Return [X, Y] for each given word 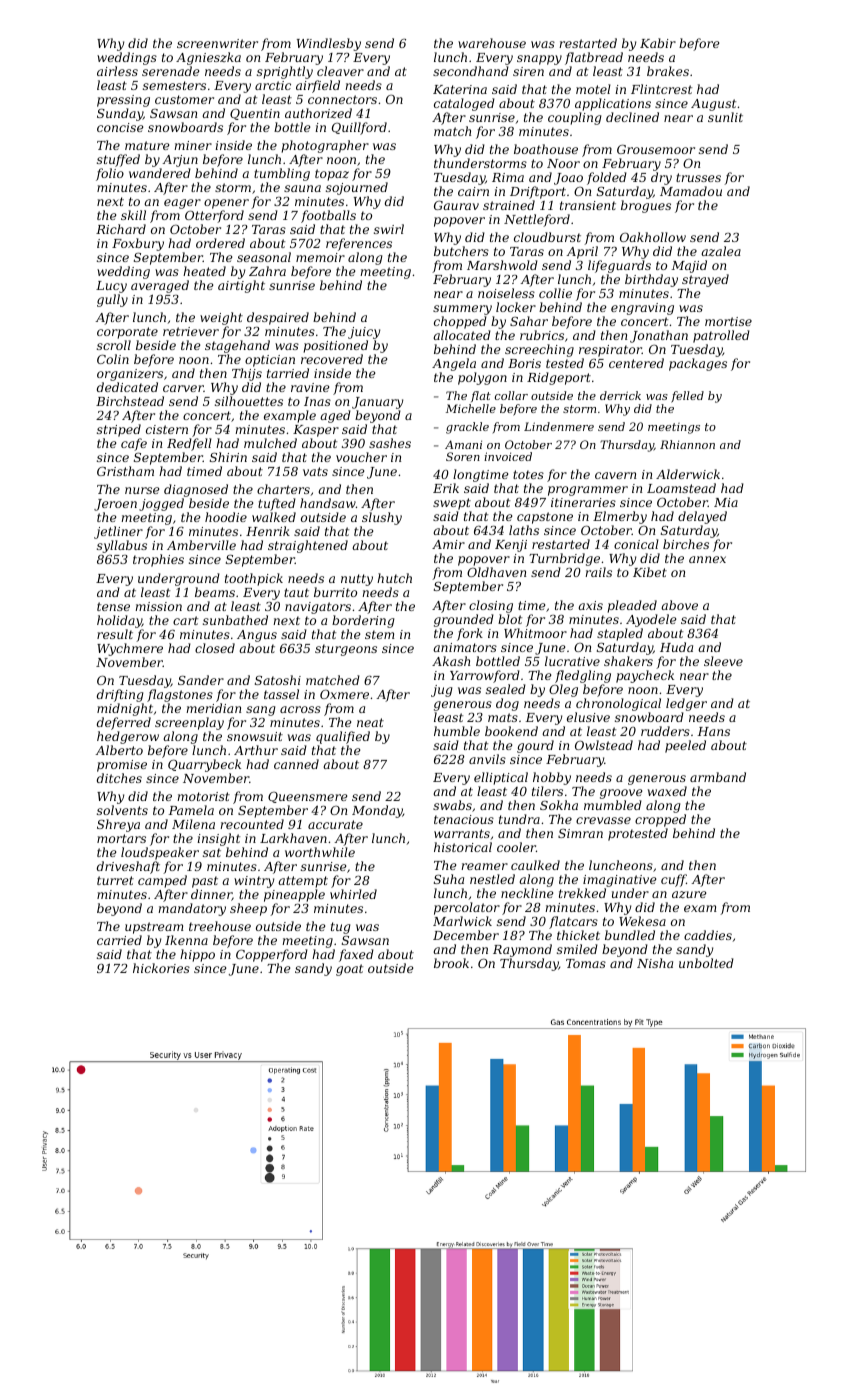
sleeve [723, 661]
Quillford [359, 128]
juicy [364, 333]
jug [442, 691]
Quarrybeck [204, 765]
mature [147, 145]
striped [119, 430]
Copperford [272, 955]
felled [687, 397]
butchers [461, 251]
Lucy [111, 287]
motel [593, 89]
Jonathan [659, 337]
